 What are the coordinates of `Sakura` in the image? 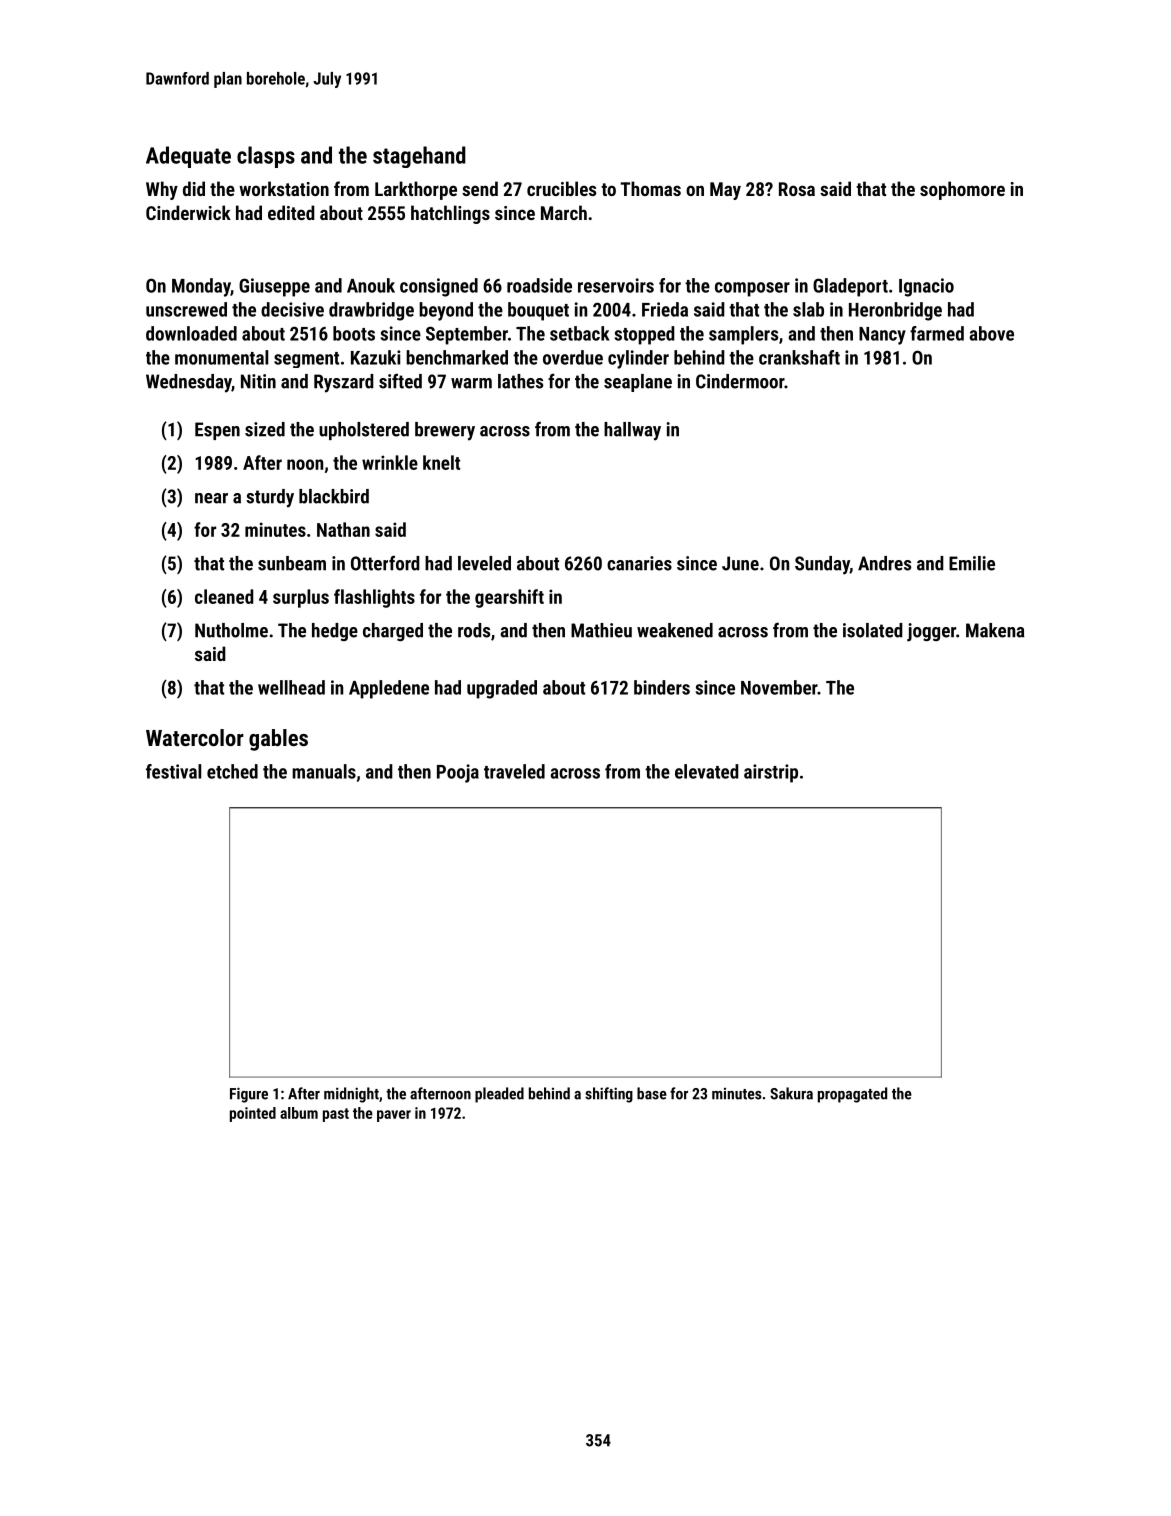 It's located at (791, 1093).
